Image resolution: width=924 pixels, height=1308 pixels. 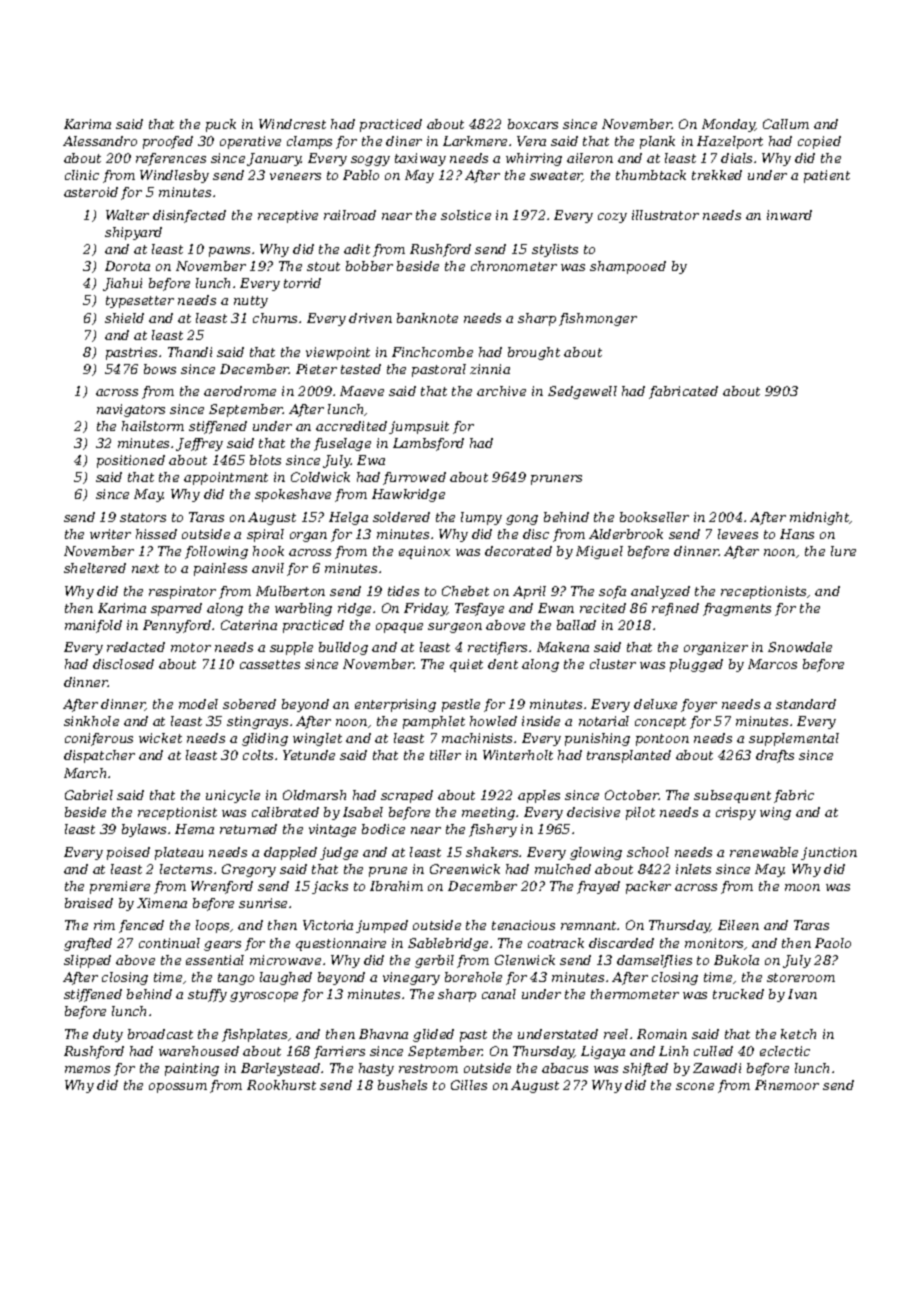 What do you see at coordinates (323, 266) in the document?
I see `stout` at bounding box center [323, 266].
